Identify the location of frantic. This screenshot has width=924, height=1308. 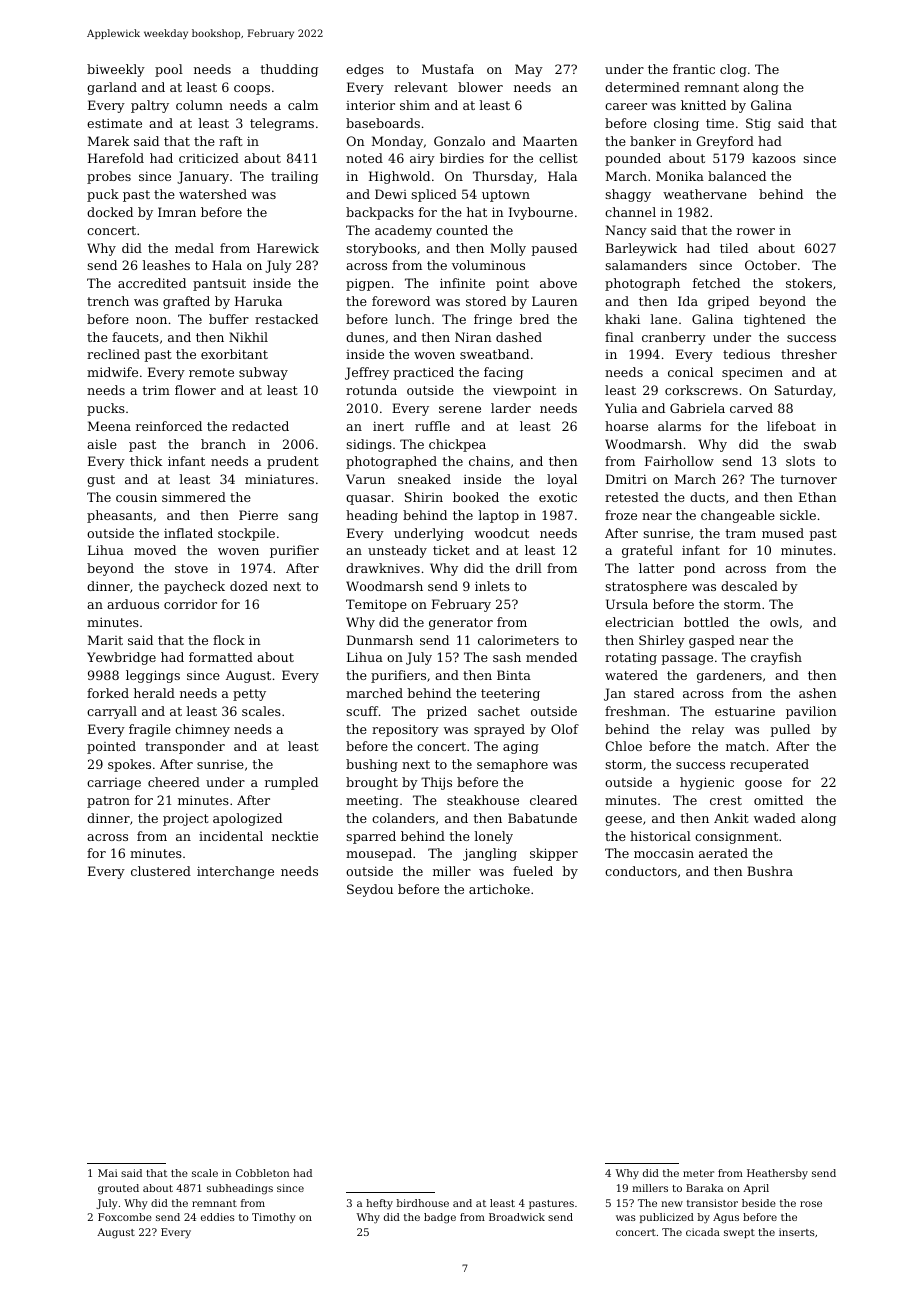
(694, 69).
